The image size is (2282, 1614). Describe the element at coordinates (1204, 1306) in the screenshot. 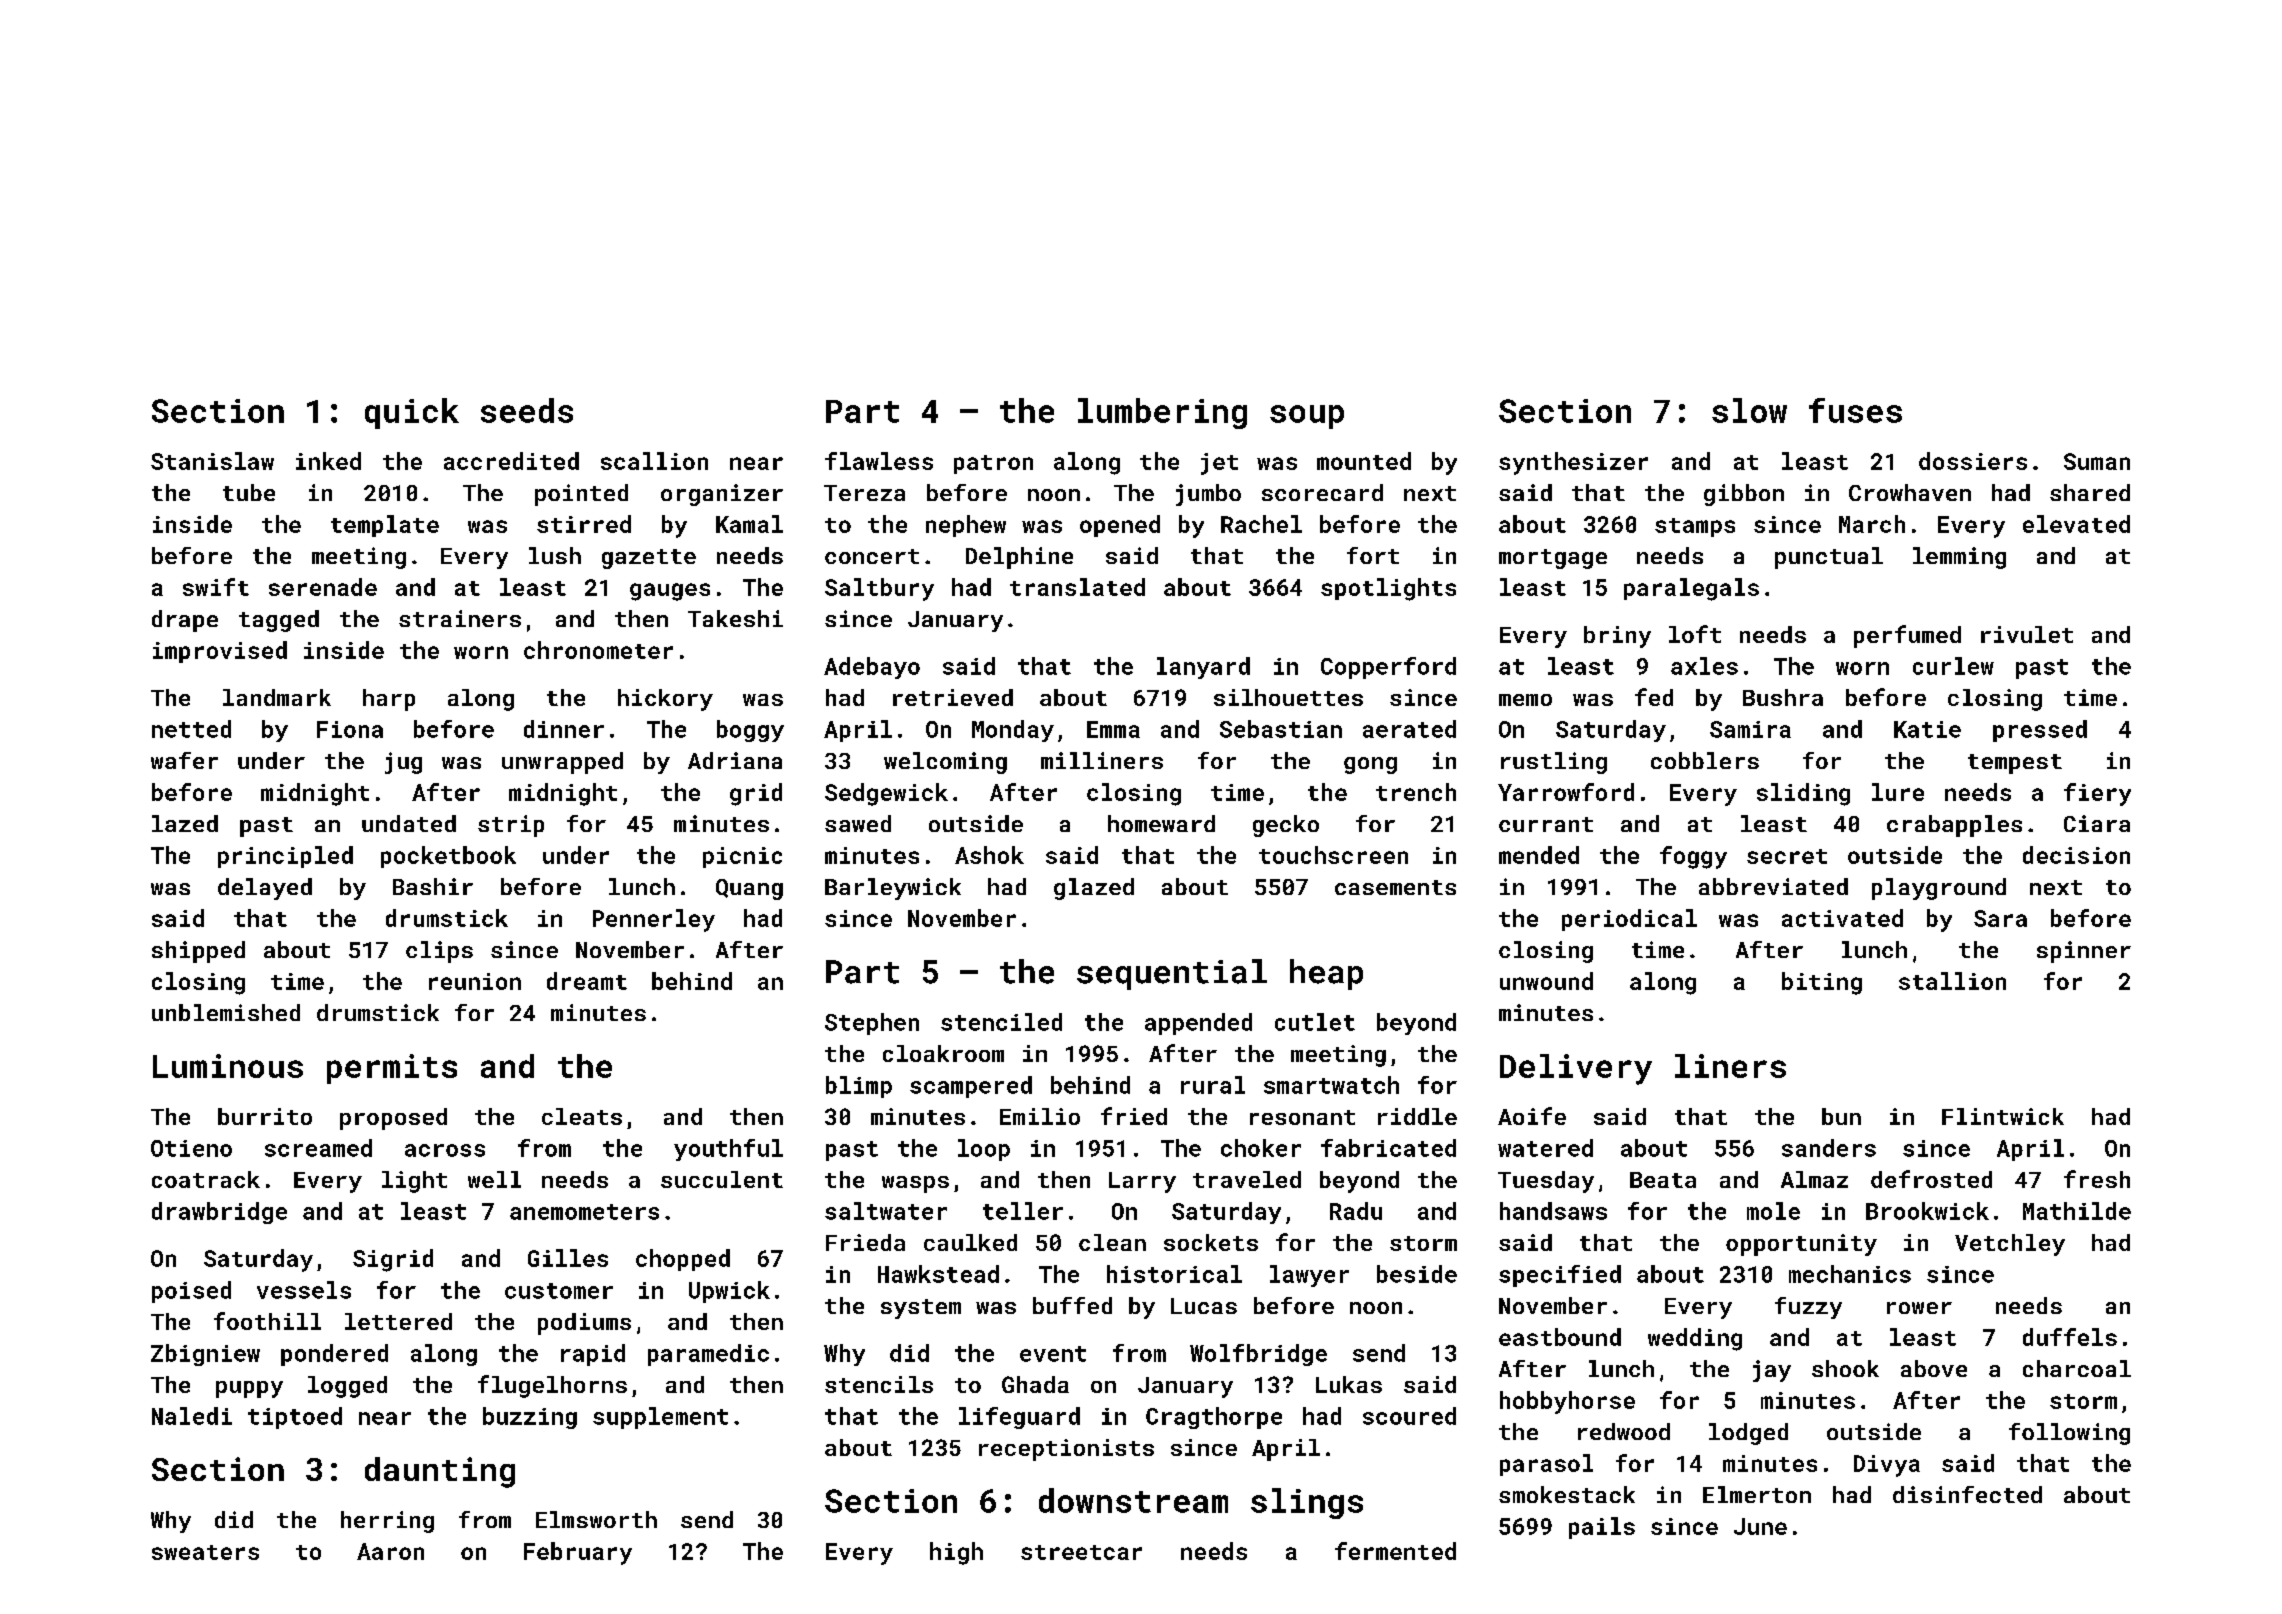

I see `Lucas` at that location.
